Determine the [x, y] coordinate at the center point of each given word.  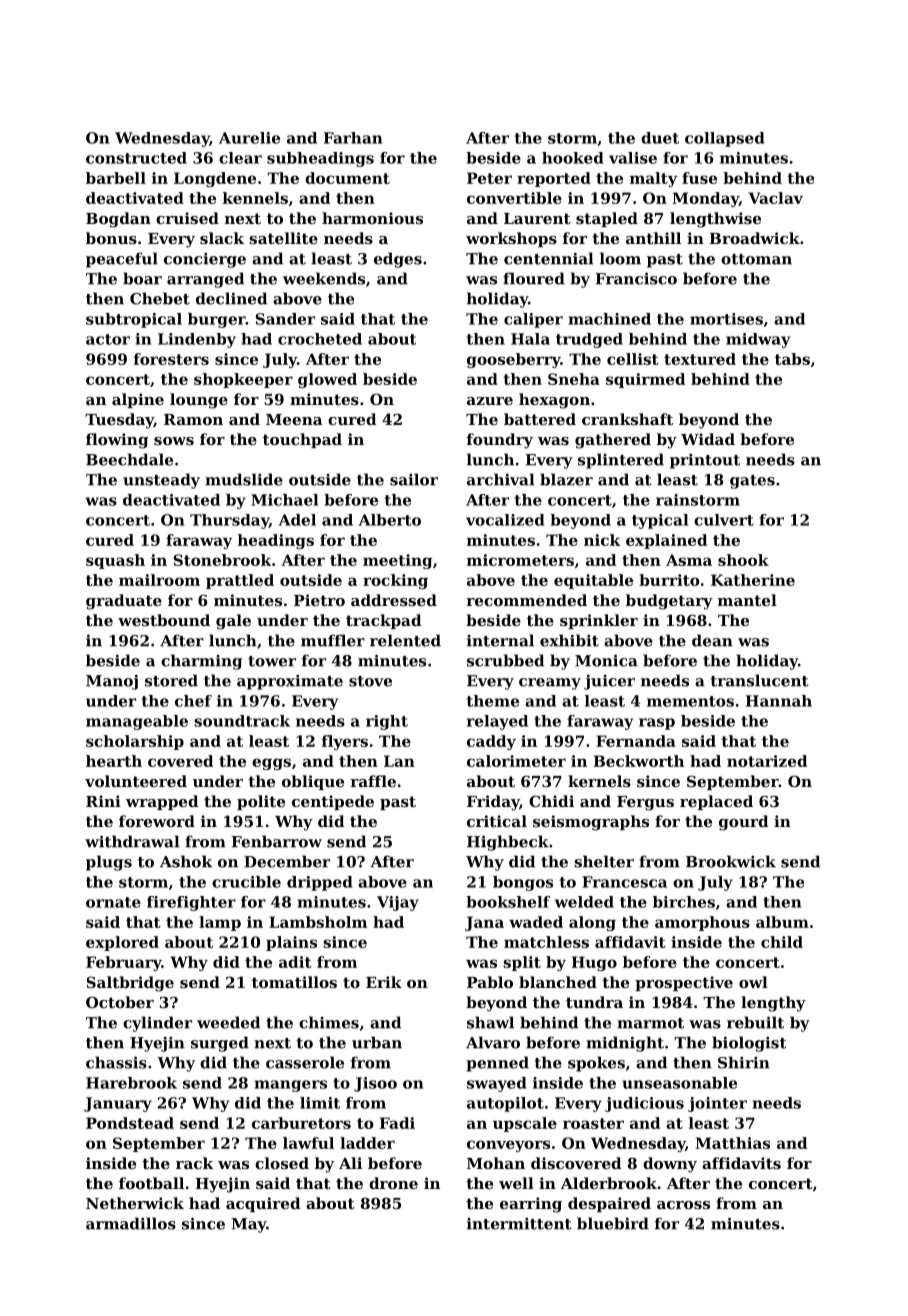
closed [282, 1163]
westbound [164, 620]
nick [602, 540]
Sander [285, 319]
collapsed [725, 139]
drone [393, 1183]
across [683, 1205]
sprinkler [599, 621]
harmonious [372, 218]
